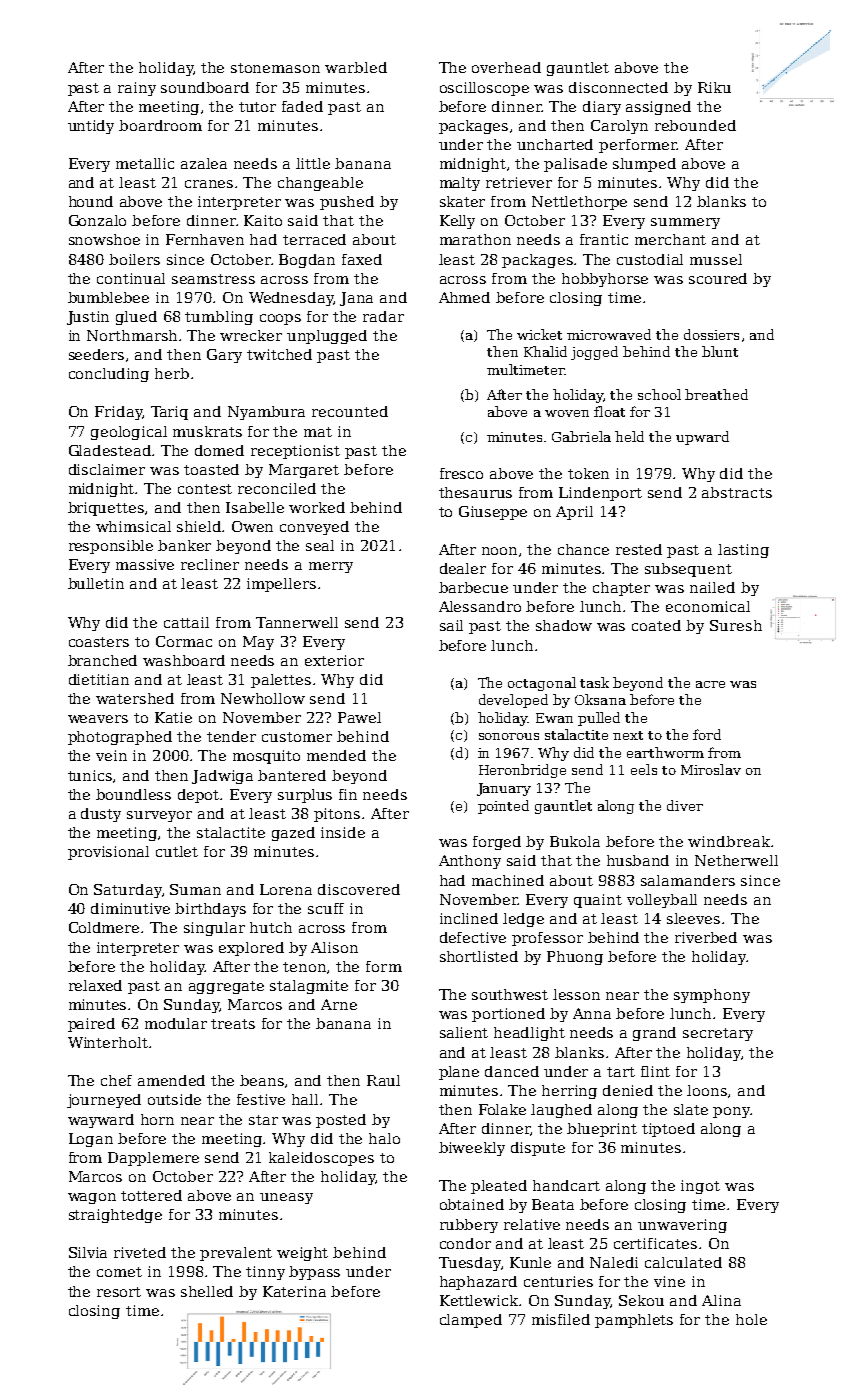 This document has width=849, height=1400. Describe the element at coordinates (297, 737) in the document. I see `customer` at that location.
